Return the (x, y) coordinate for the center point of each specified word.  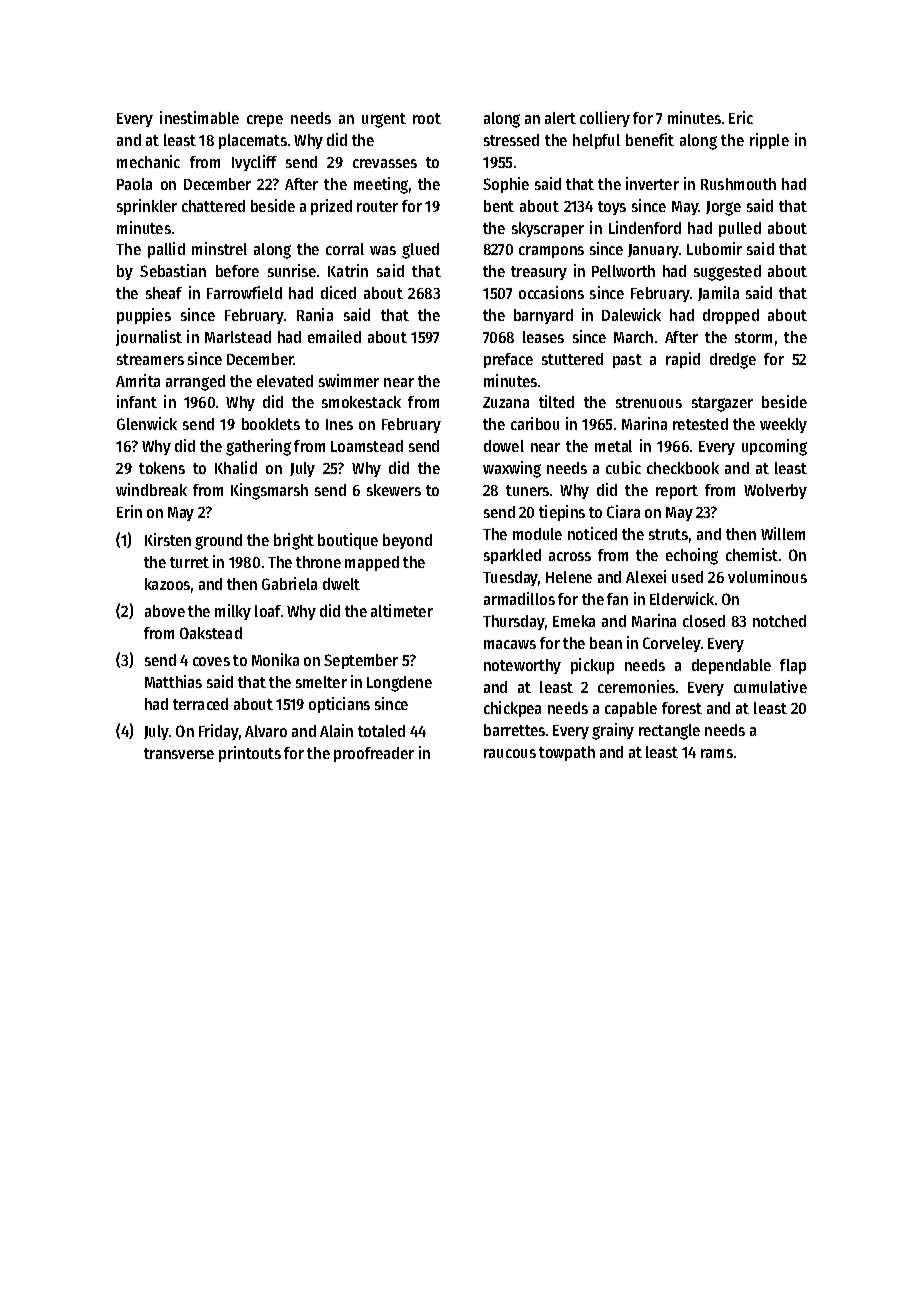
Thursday (514, 622)
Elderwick (682, 598)
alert (560, 118)
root (427, 118)
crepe (265, 121)
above (165, 611)
